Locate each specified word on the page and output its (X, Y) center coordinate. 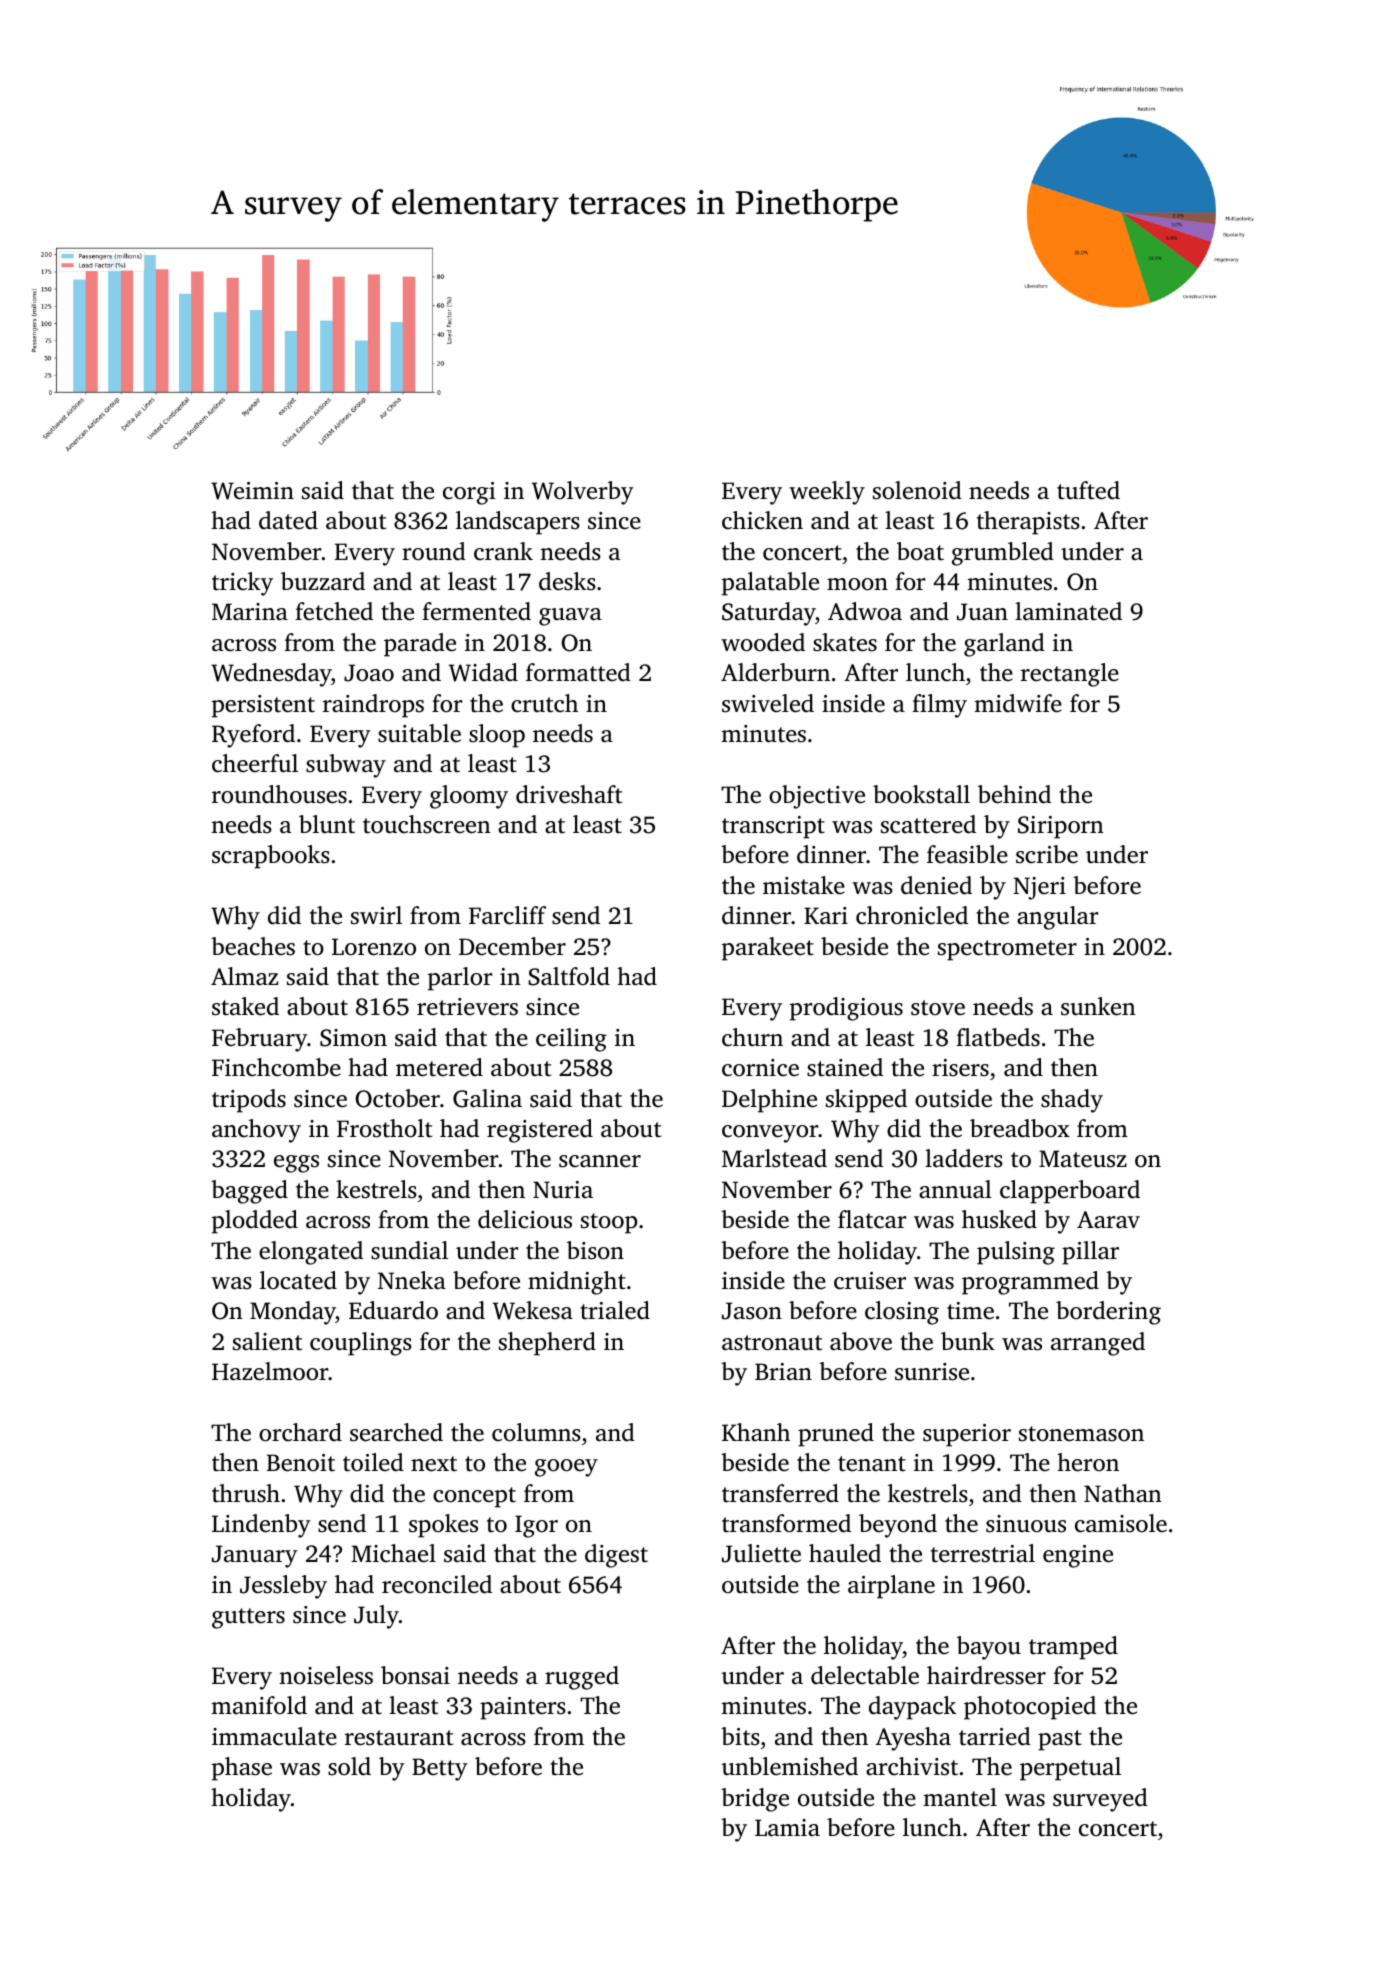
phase (242, 1769)
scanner (600, 1161)
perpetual (1070, 1769)
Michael (393, 1553)
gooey (566, 1468)
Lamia (787, 1828)
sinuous (1026, 1524)
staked (245, 1006)
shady (1072, 1101)
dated (288, 520)
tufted (1088, 490)
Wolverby (583, 493)
